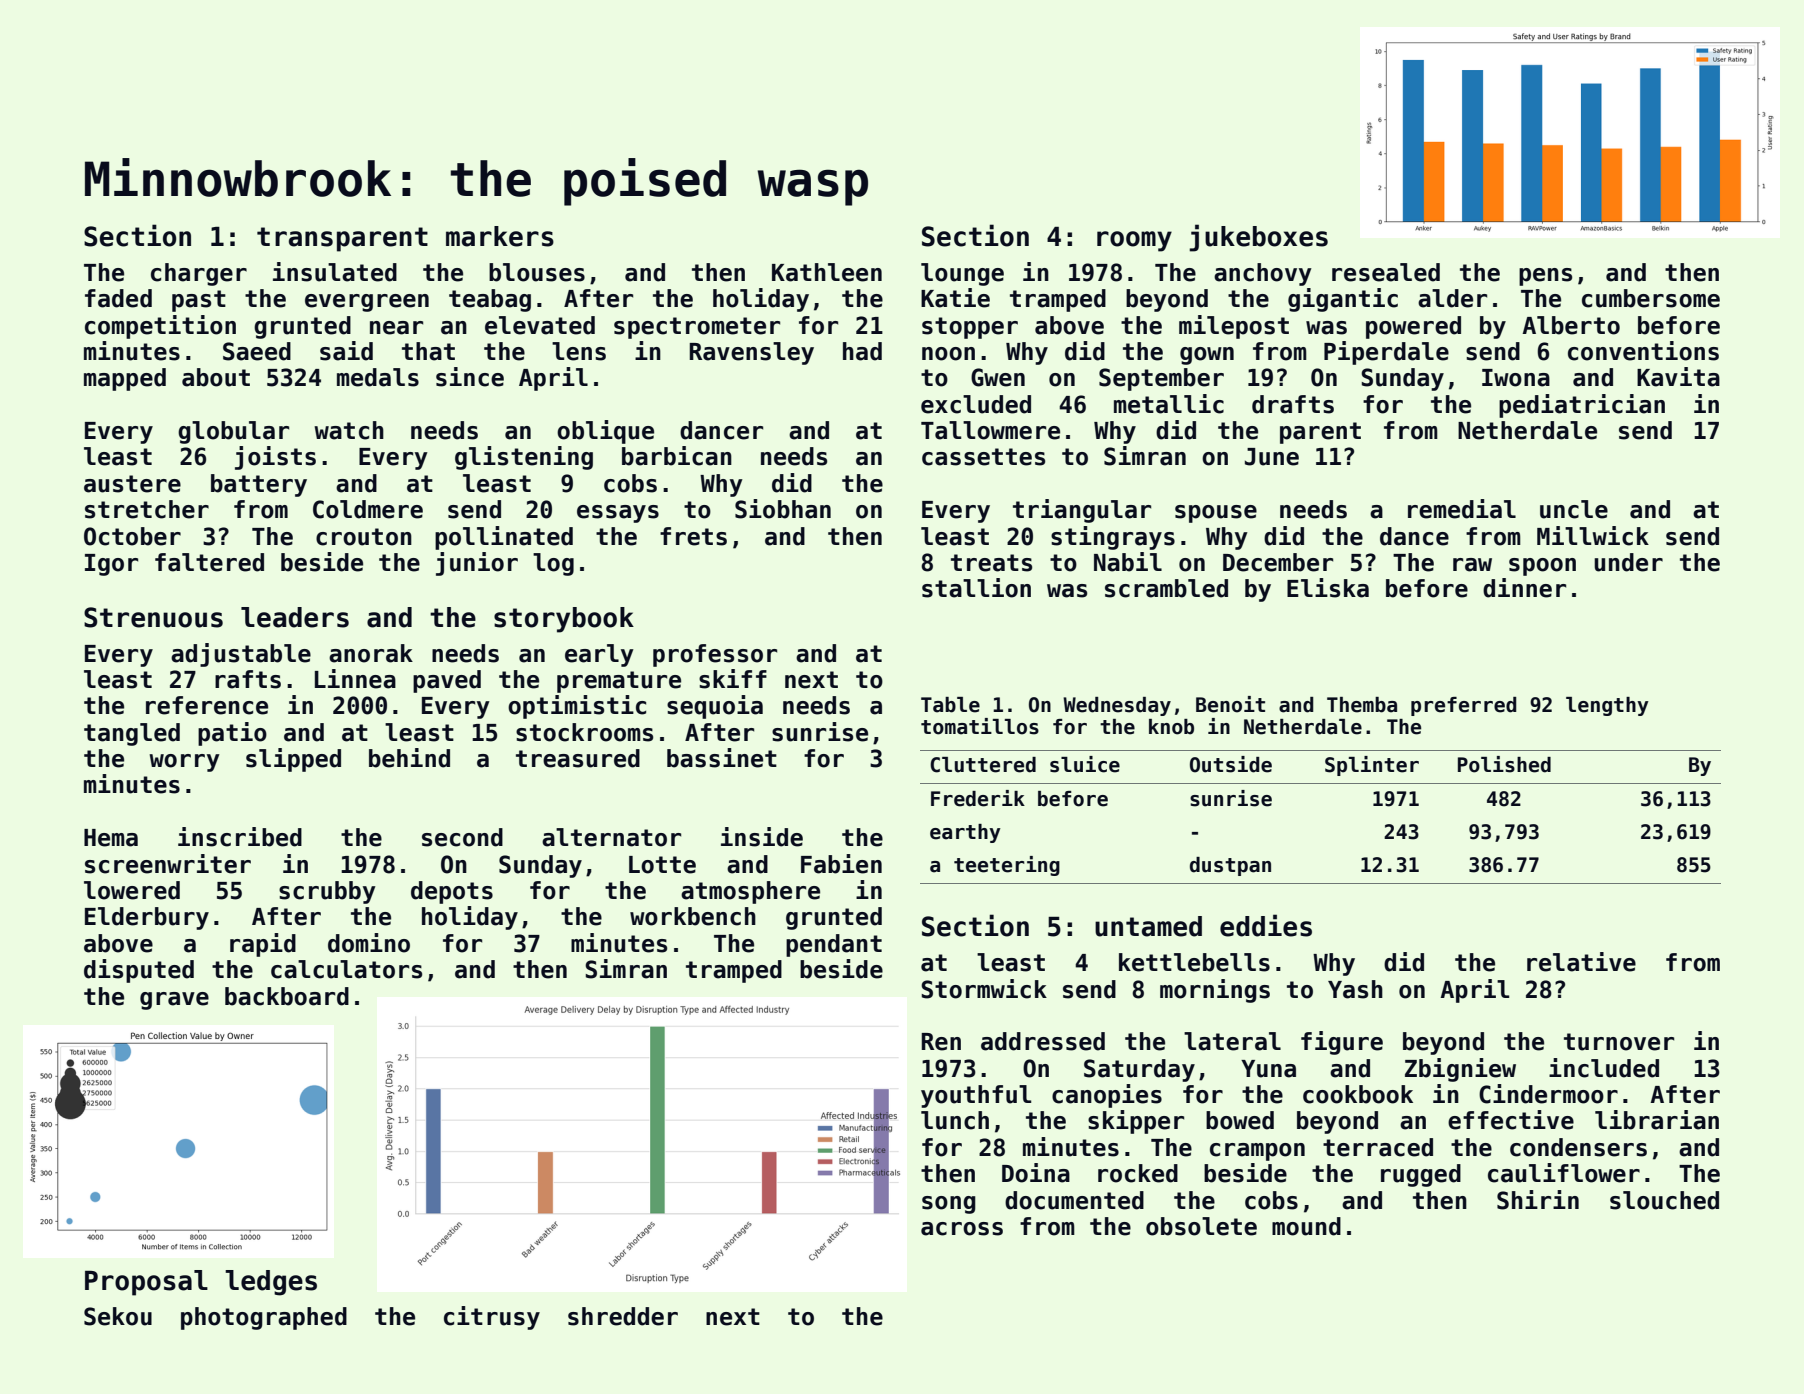 The width and height of the screenshot is (1804, 1394). I want to click on resealed, so click(1386, 272).
